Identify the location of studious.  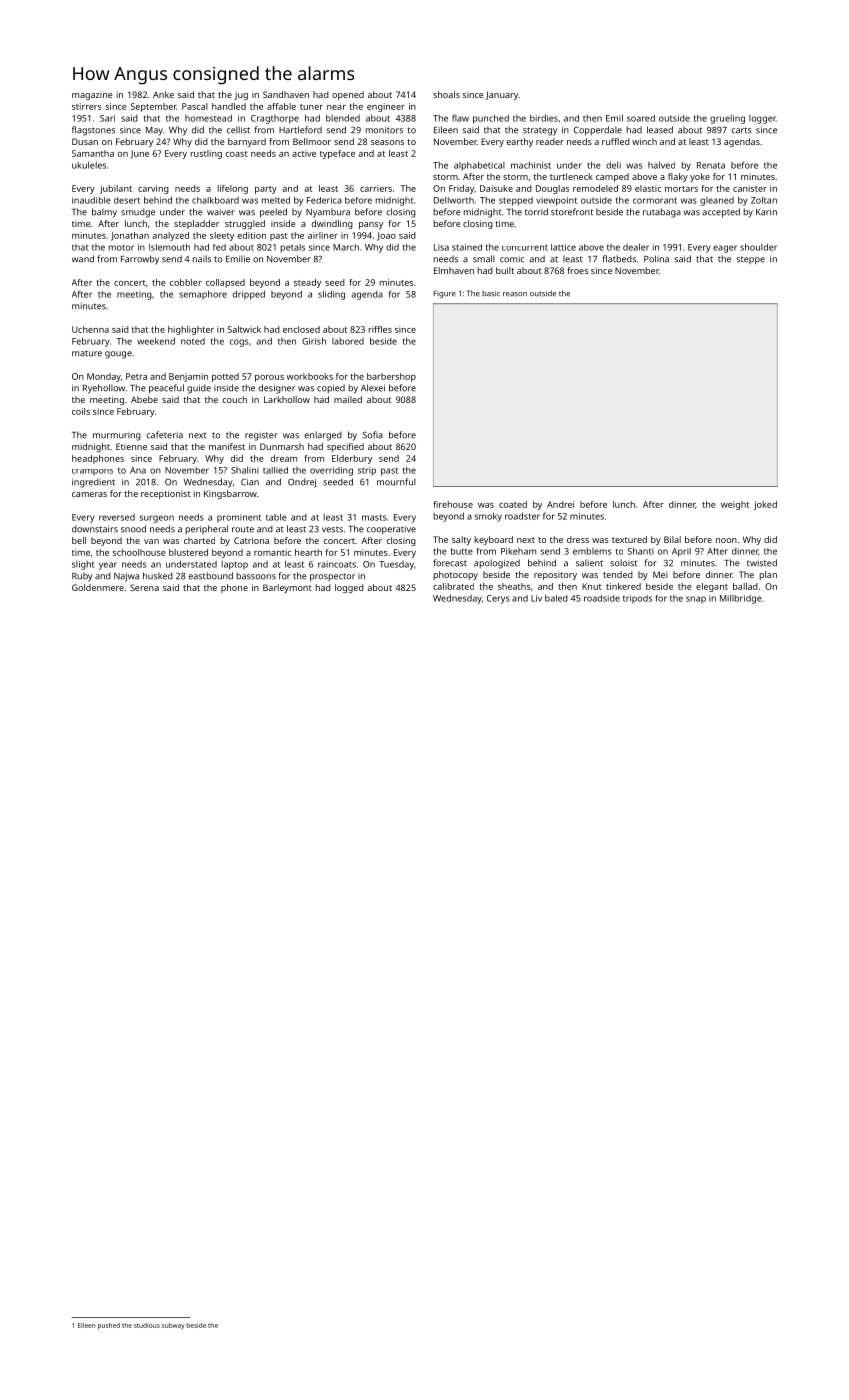
(147, 1325).
